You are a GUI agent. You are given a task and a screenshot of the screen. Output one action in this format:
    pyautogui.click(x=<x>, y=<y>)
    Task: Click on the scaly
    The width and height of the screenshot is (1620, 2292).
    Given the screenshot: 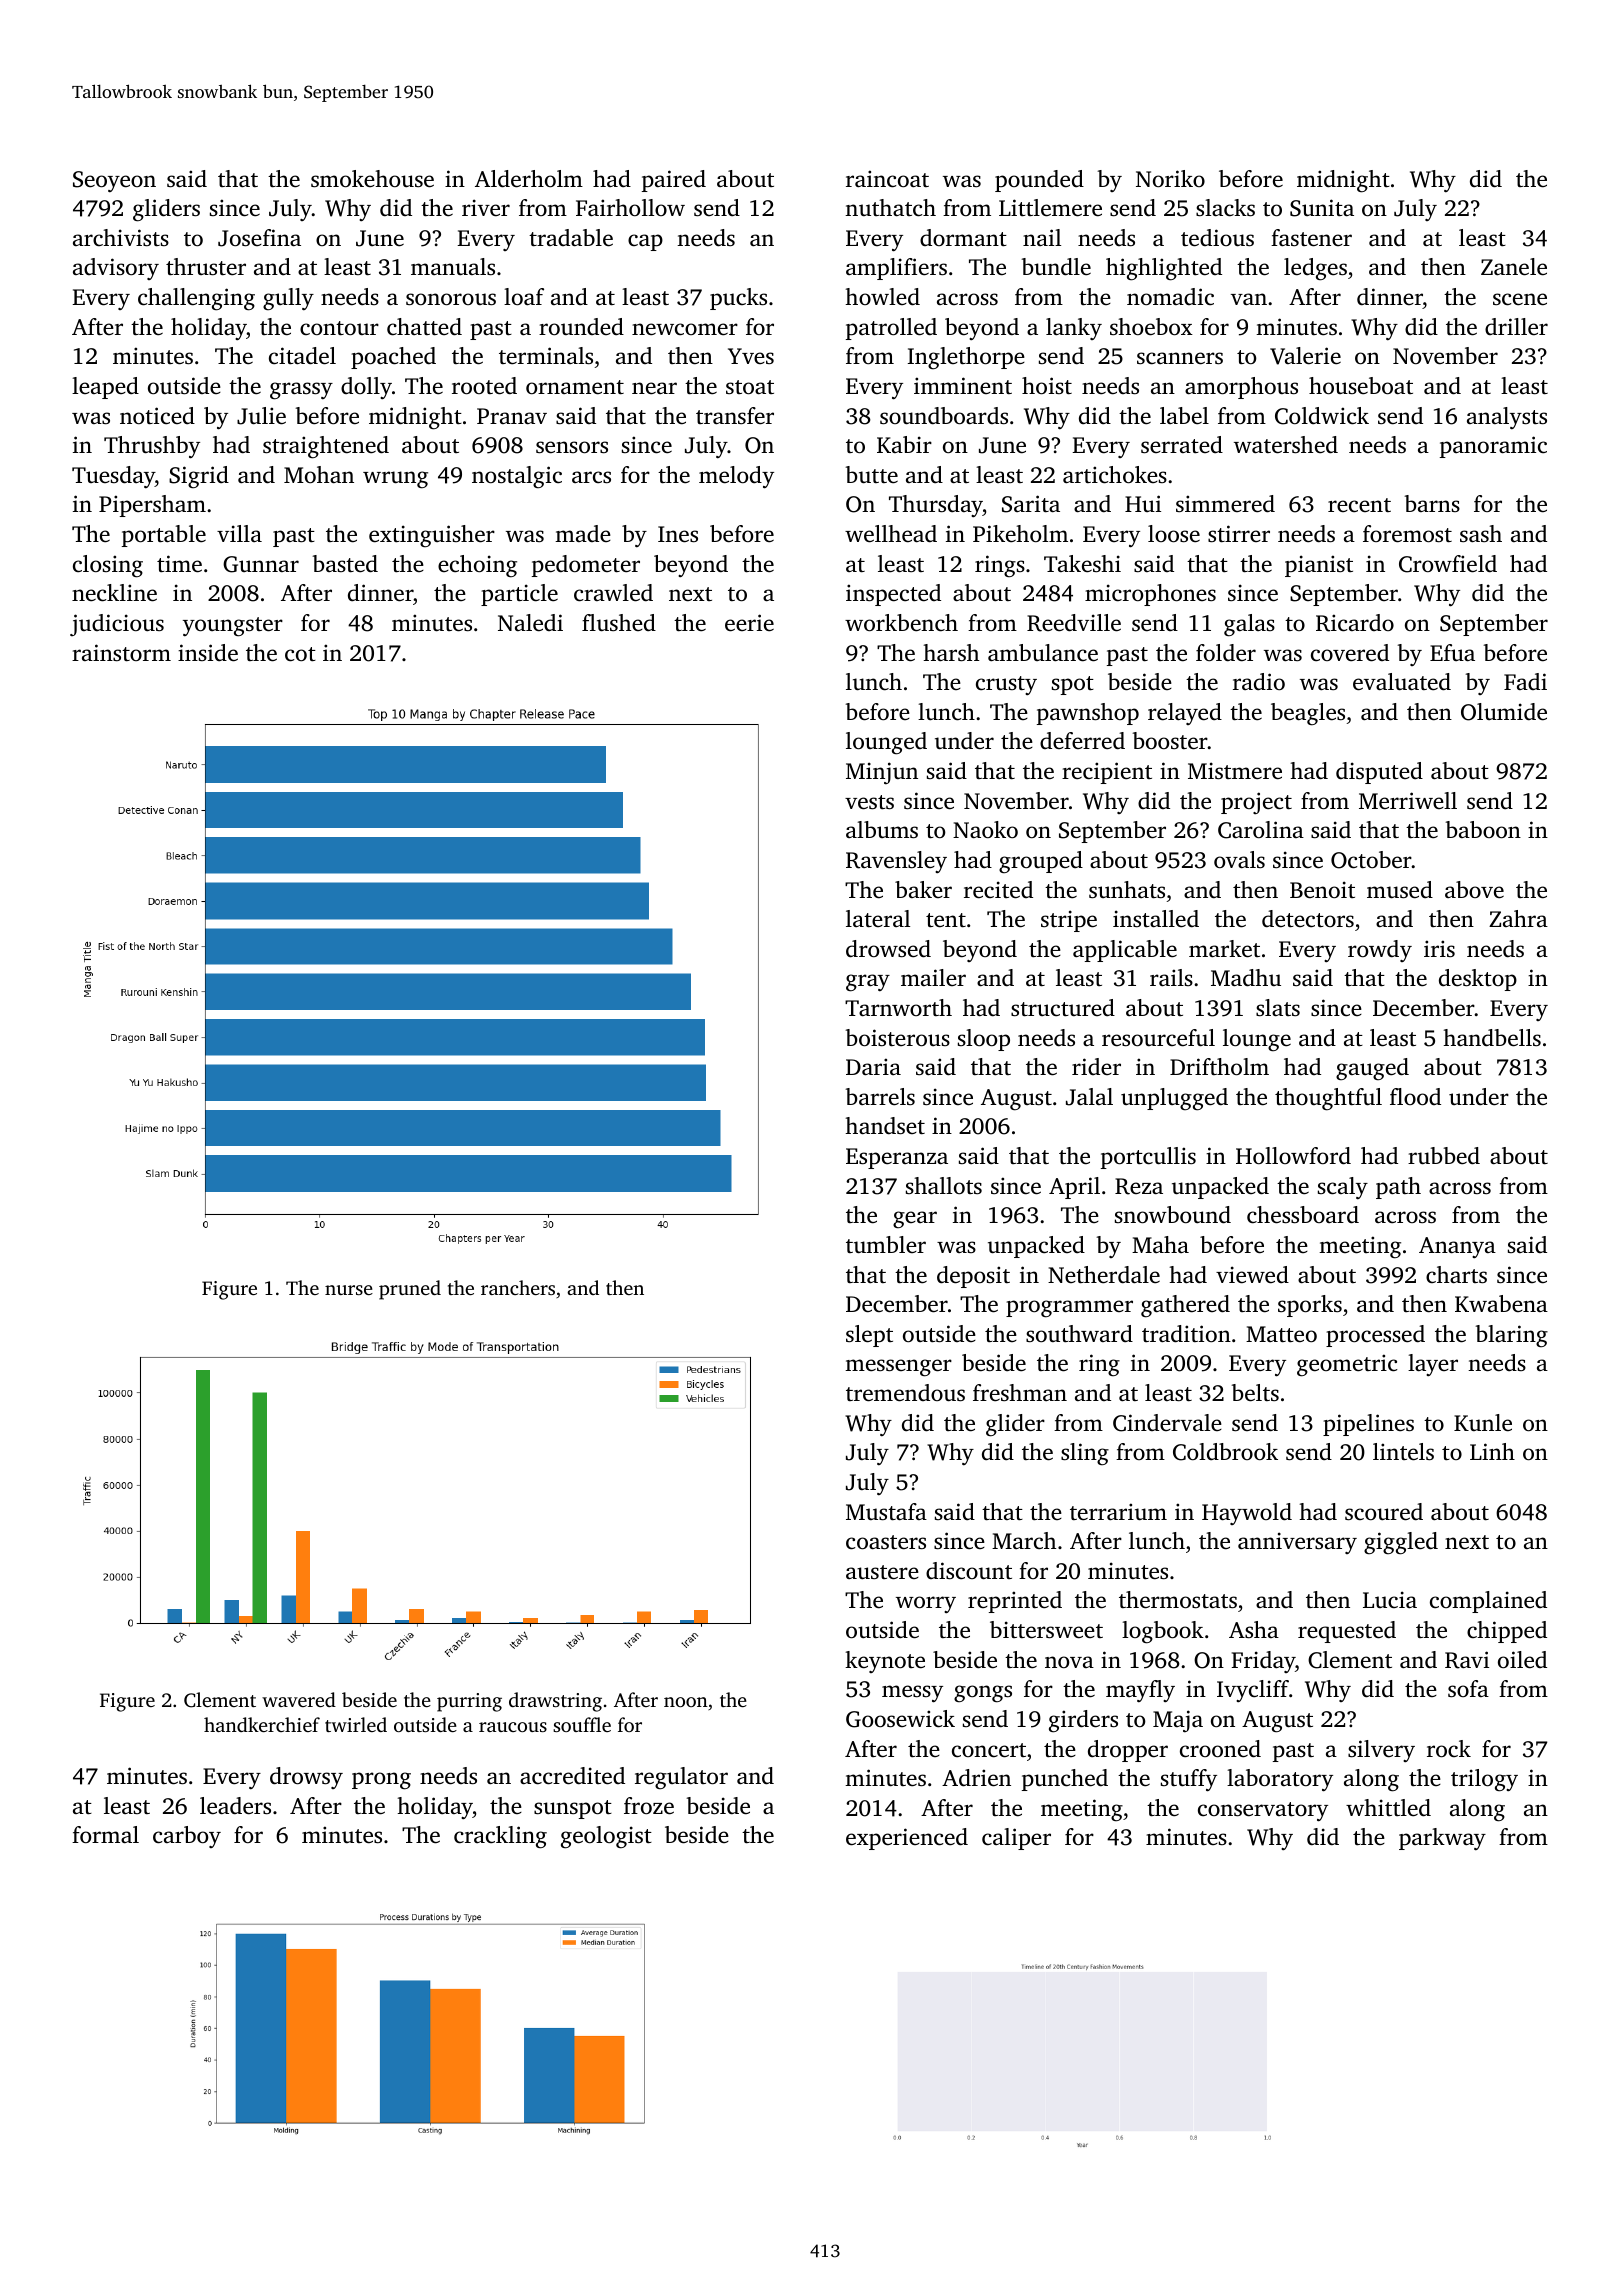 What is the action you would take?
    pyautogui.click(x=1343, y=1188)
